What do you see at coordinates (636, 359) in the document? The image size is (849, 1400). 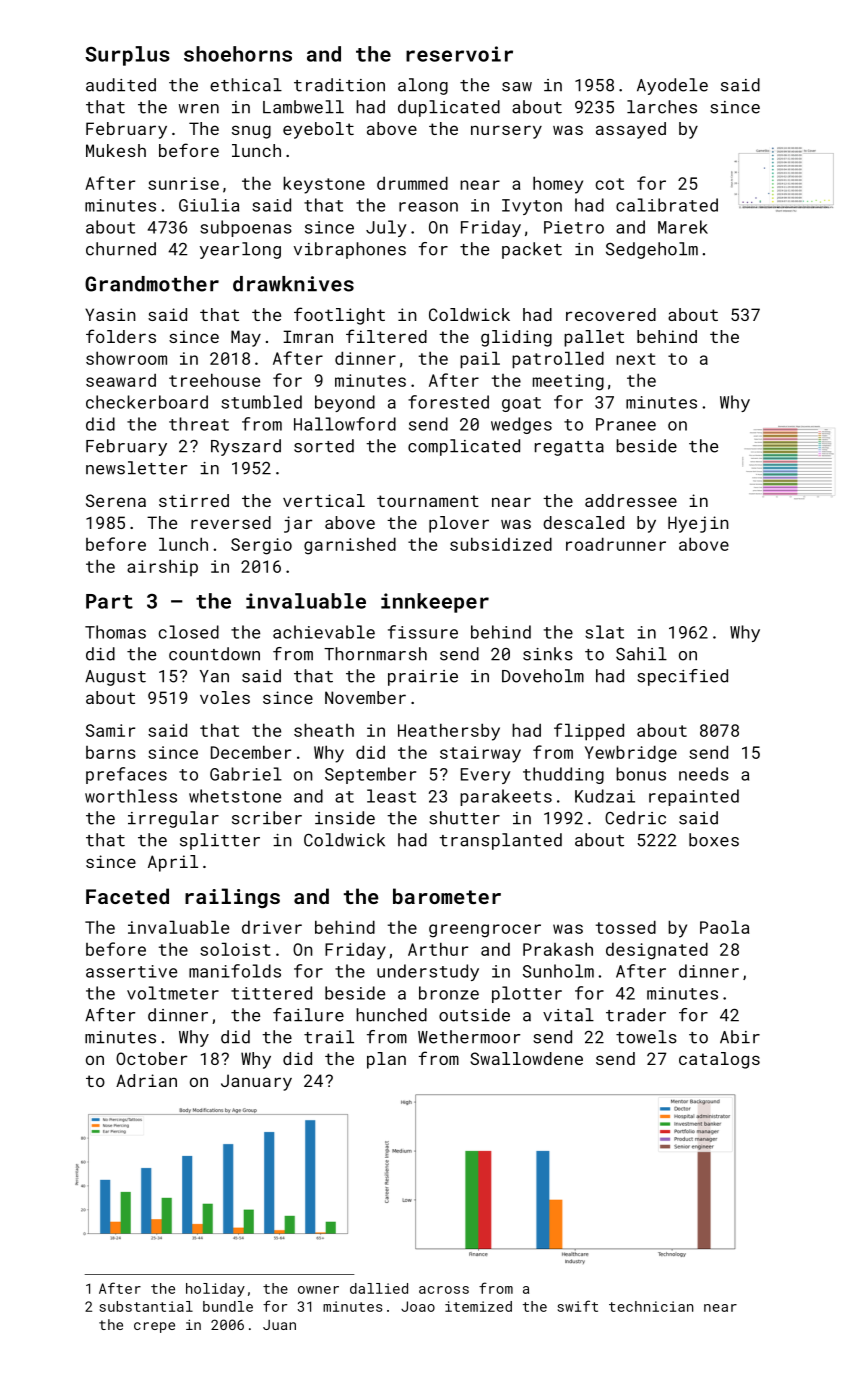 I see `next` at bounding box center [636, 359].
